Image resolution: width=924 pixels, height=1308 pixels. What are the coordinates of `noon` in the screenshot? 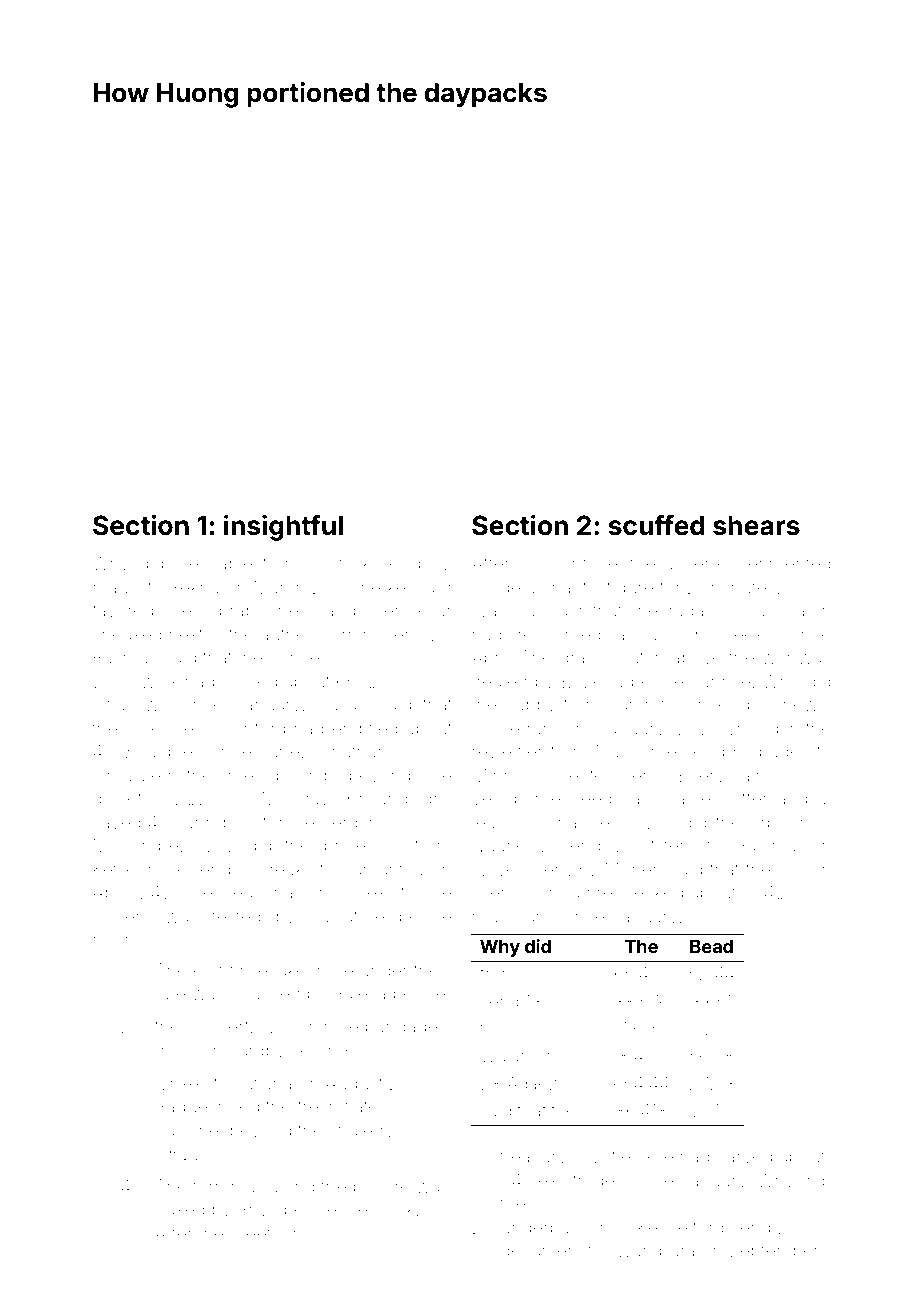 It's located at (113, 940).
